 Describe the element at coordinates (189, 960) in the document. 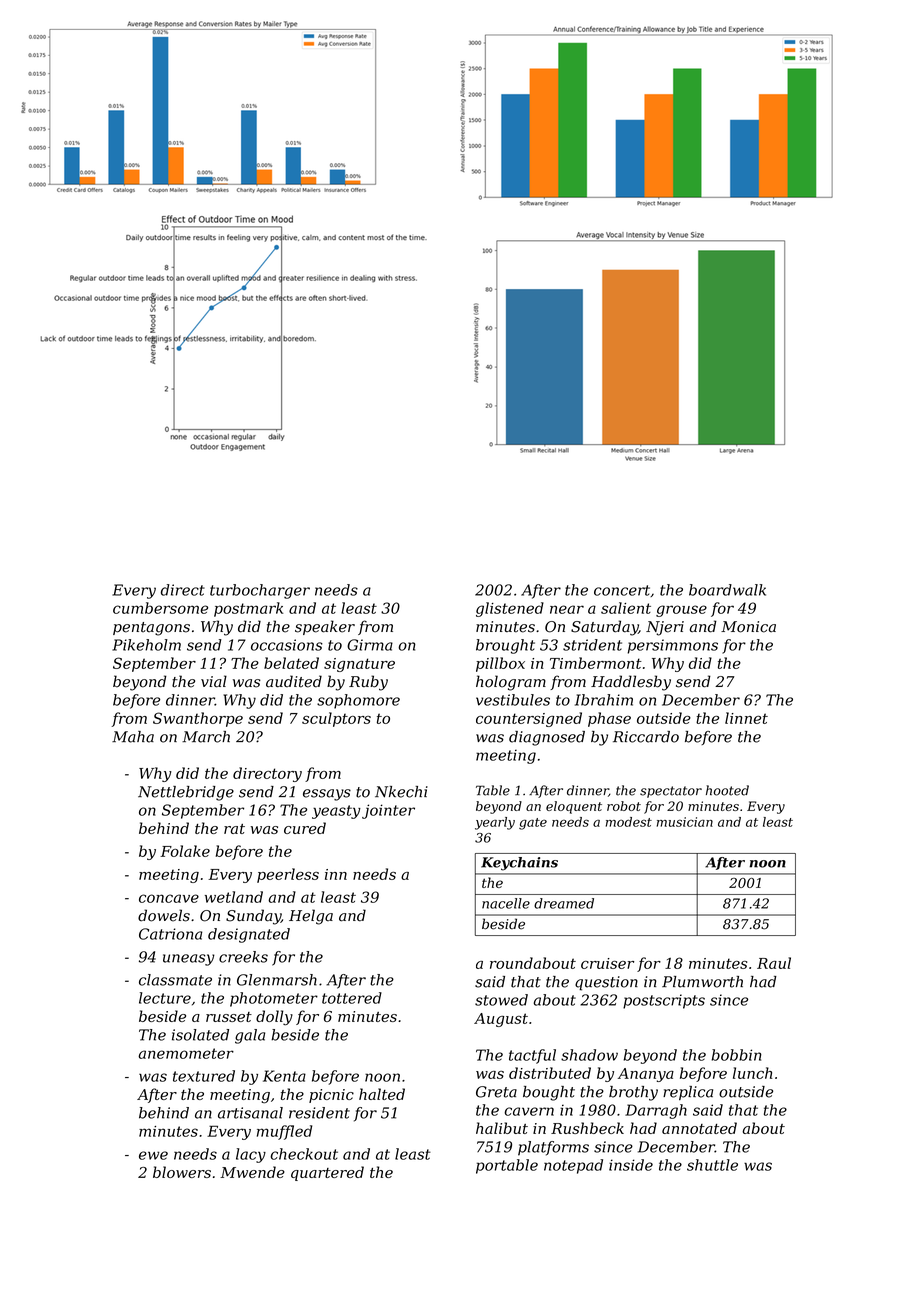

I see `uneasy` at that location.
